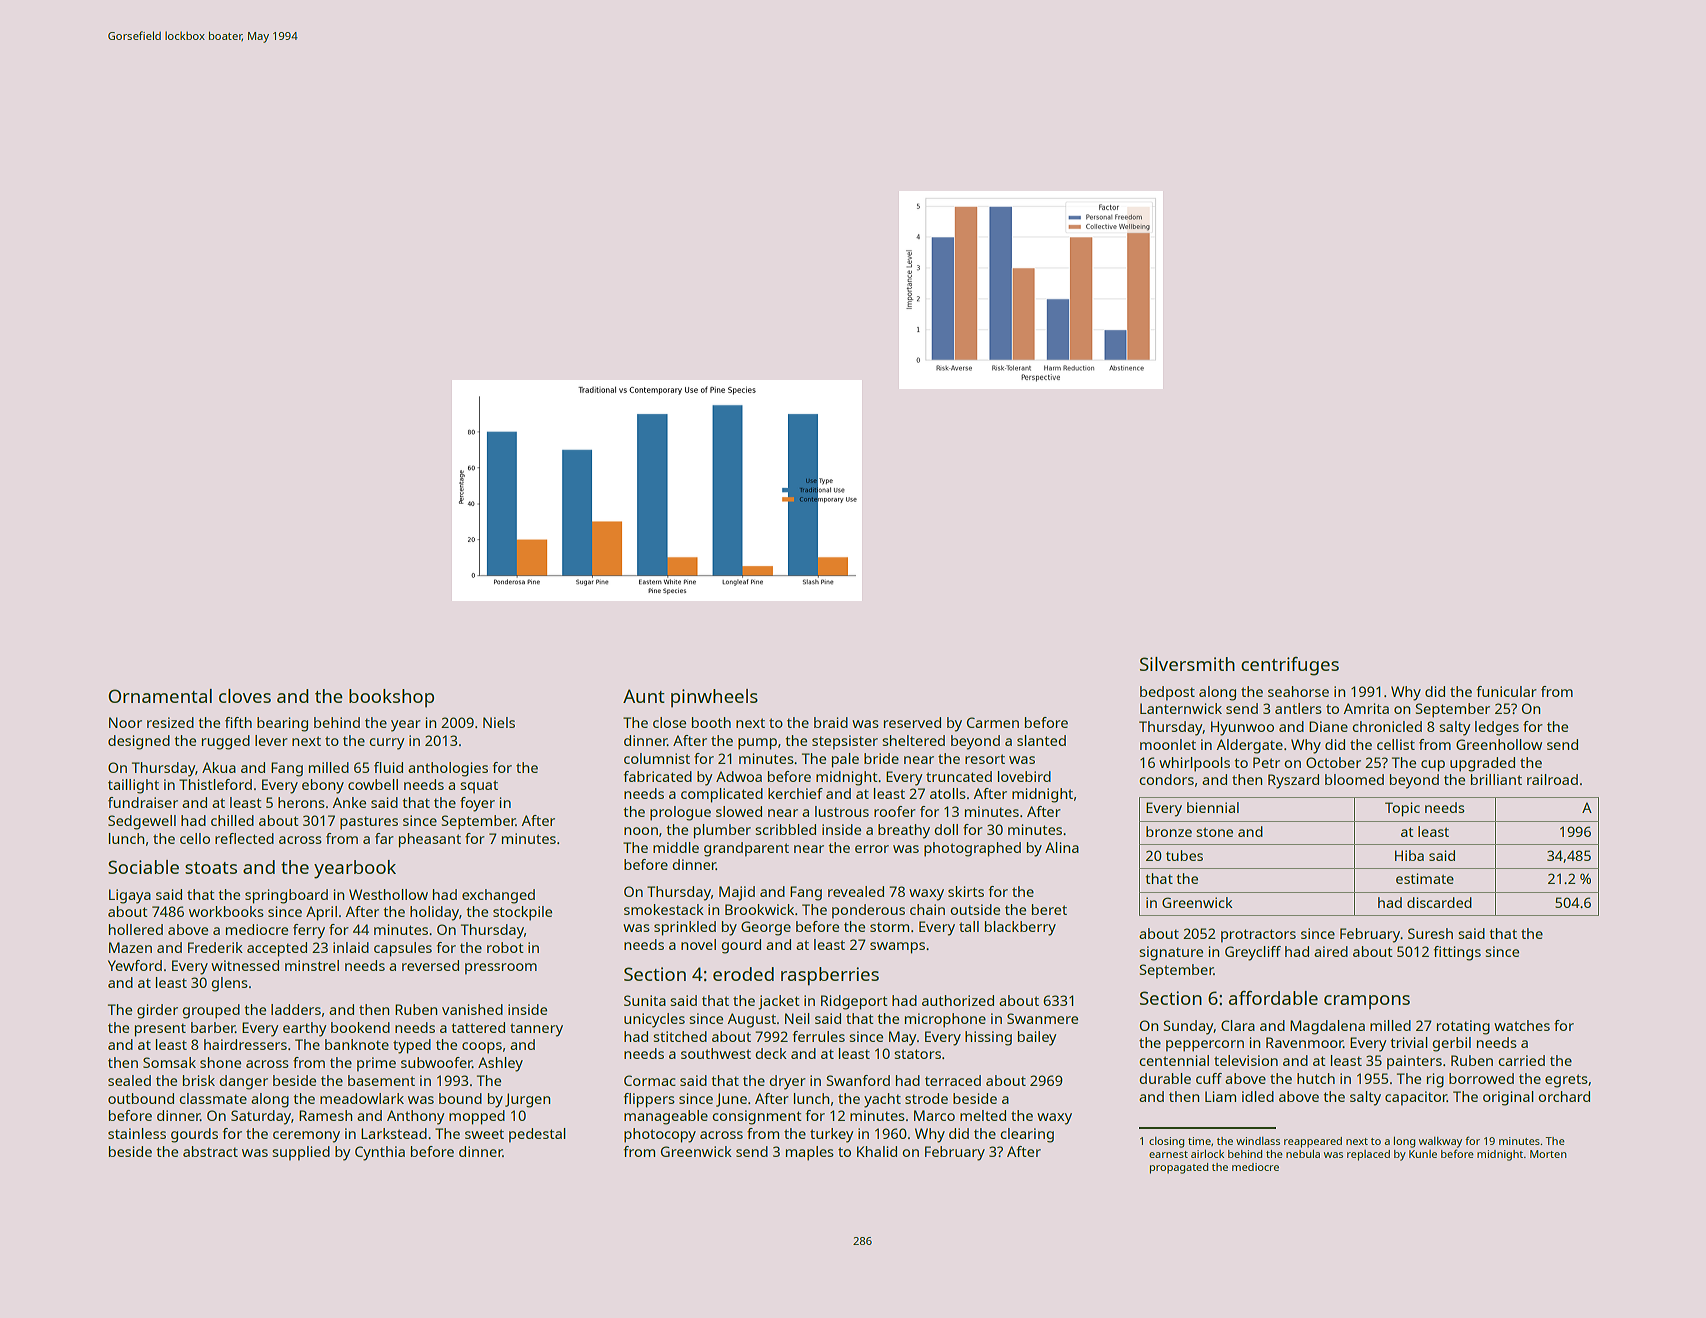 The height and width of the screenshot is (1318, 1706). Describe the element at coordinates (226, 911) in the screenshot. I see `workbooks` at that location.
